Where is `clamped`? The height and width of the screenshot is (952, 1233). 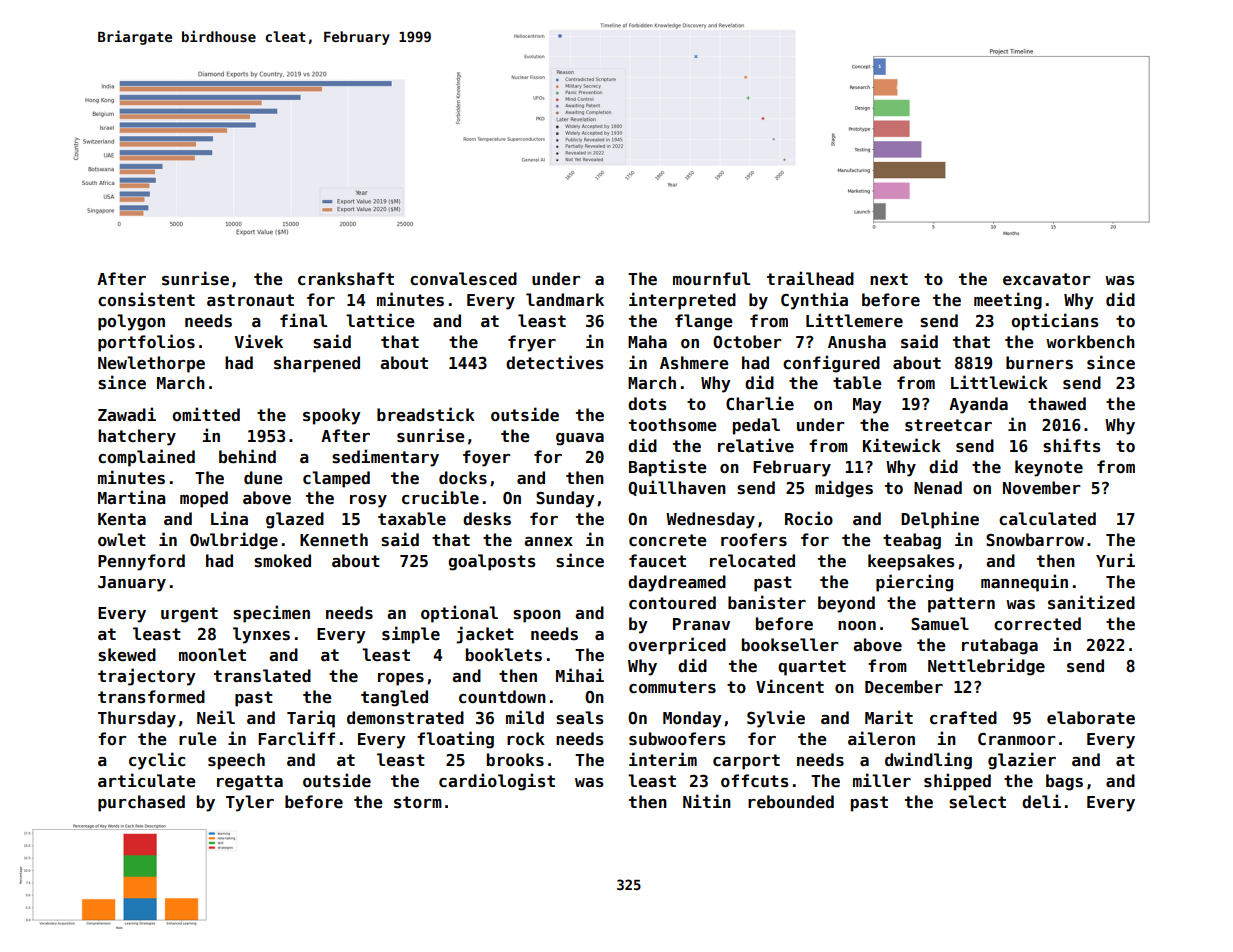
clamped is located at coordinates (336, 479).
